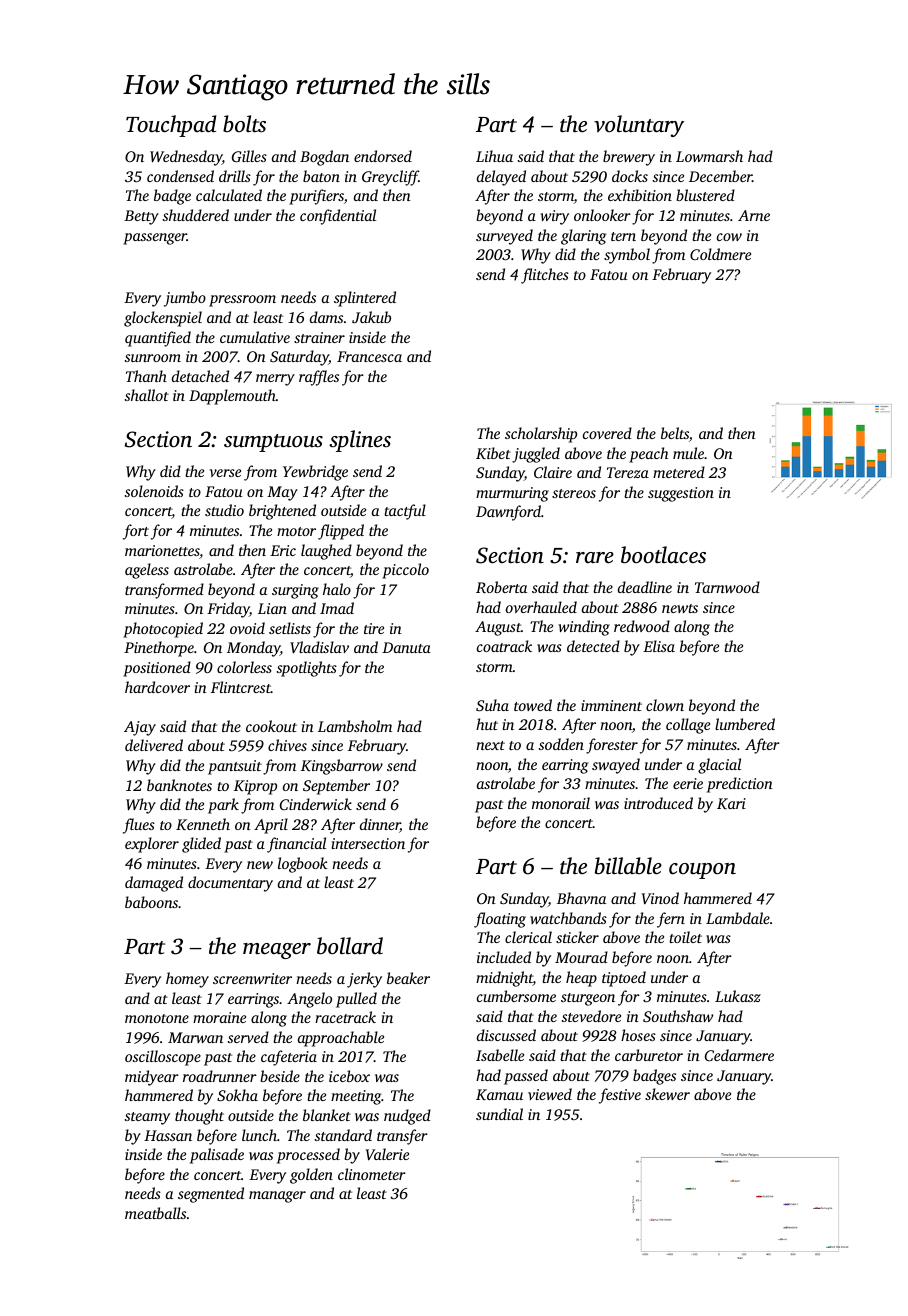 Image resolution: width=908 pixels, height=1316 pixels. Describe the element at coordinates (681, 494) in the screenshot. I see `suggestion` at that location.
